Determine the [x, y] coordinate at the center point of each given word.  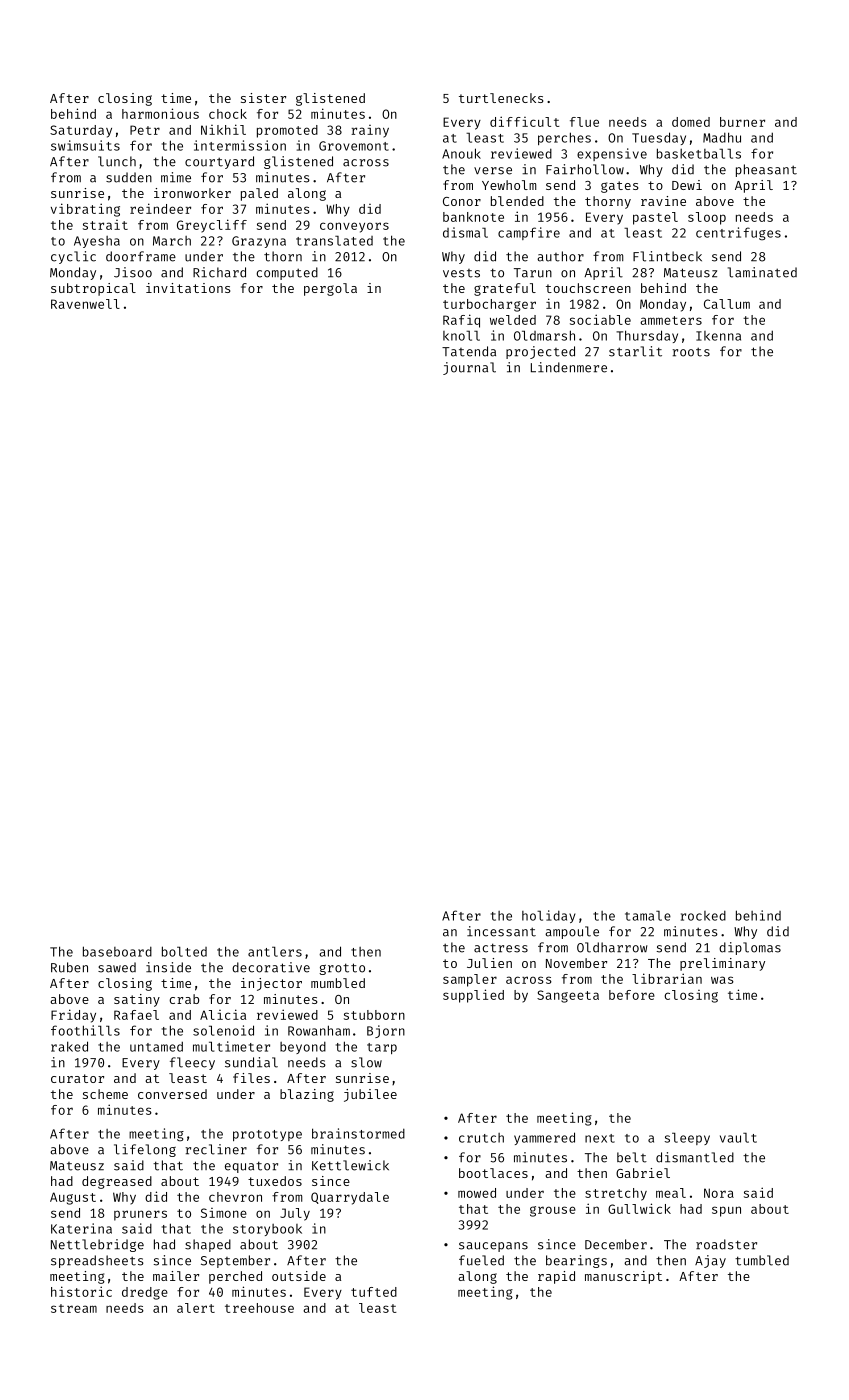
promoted [287, 131]
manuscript [623, 1277]
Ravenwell [85, 304]
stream [74, 1308]
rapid [556, 1277]
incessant [501, 931]
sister [263, 98]
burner [742, 122]
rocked [703, 915]
